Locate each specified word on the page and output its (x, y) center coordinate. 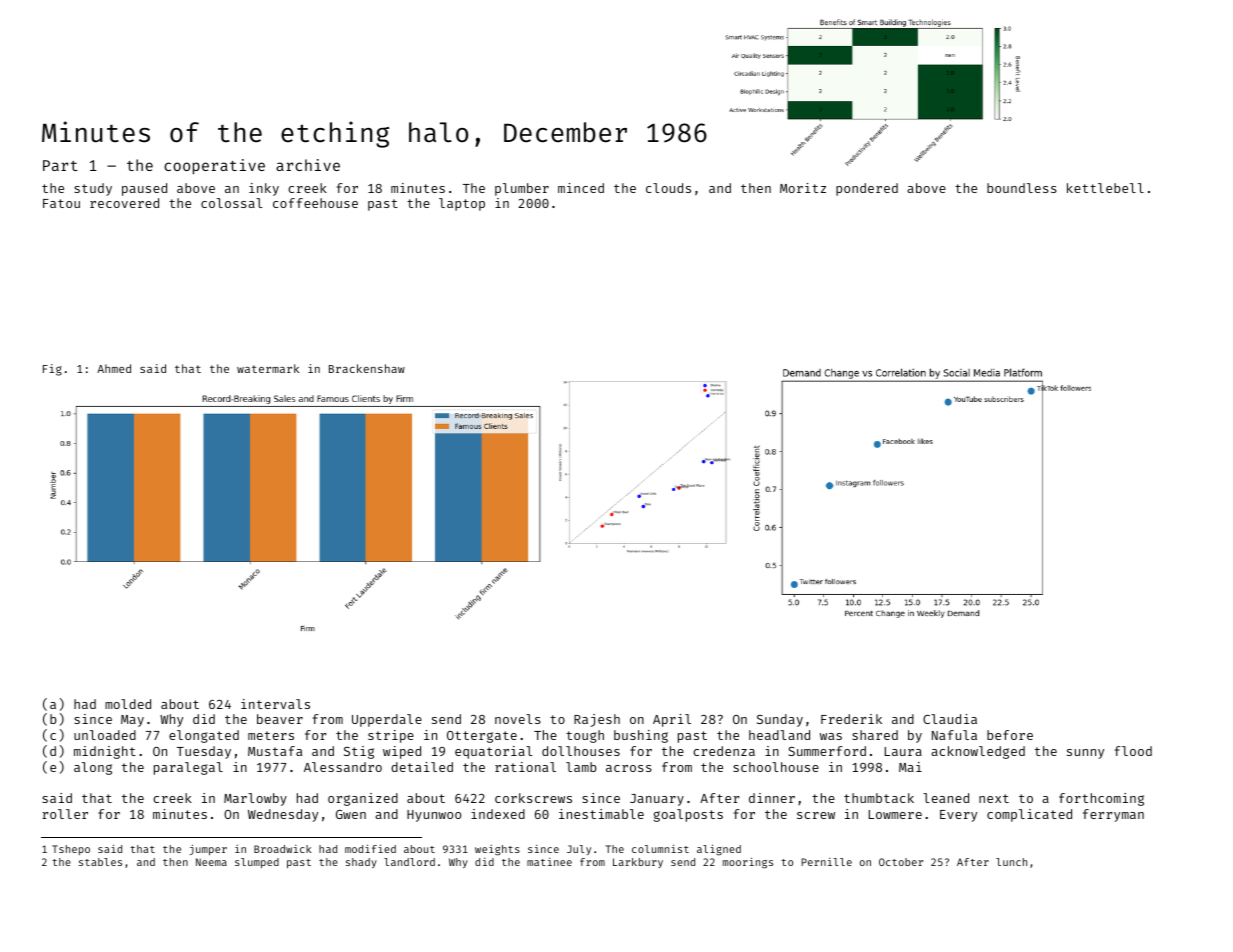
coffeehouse (315, 203)
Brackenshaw (367, 368)
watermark (268, 368)
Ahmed (114, 368)
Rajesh (597, 720)
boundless (1022, 188)
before (1010, 735)
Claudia (950, 719)
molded (128, 704)
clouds (668, 188)
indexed (498, 814)
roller (65, 814)
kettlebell (1105, 188)
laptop (462, 204)
